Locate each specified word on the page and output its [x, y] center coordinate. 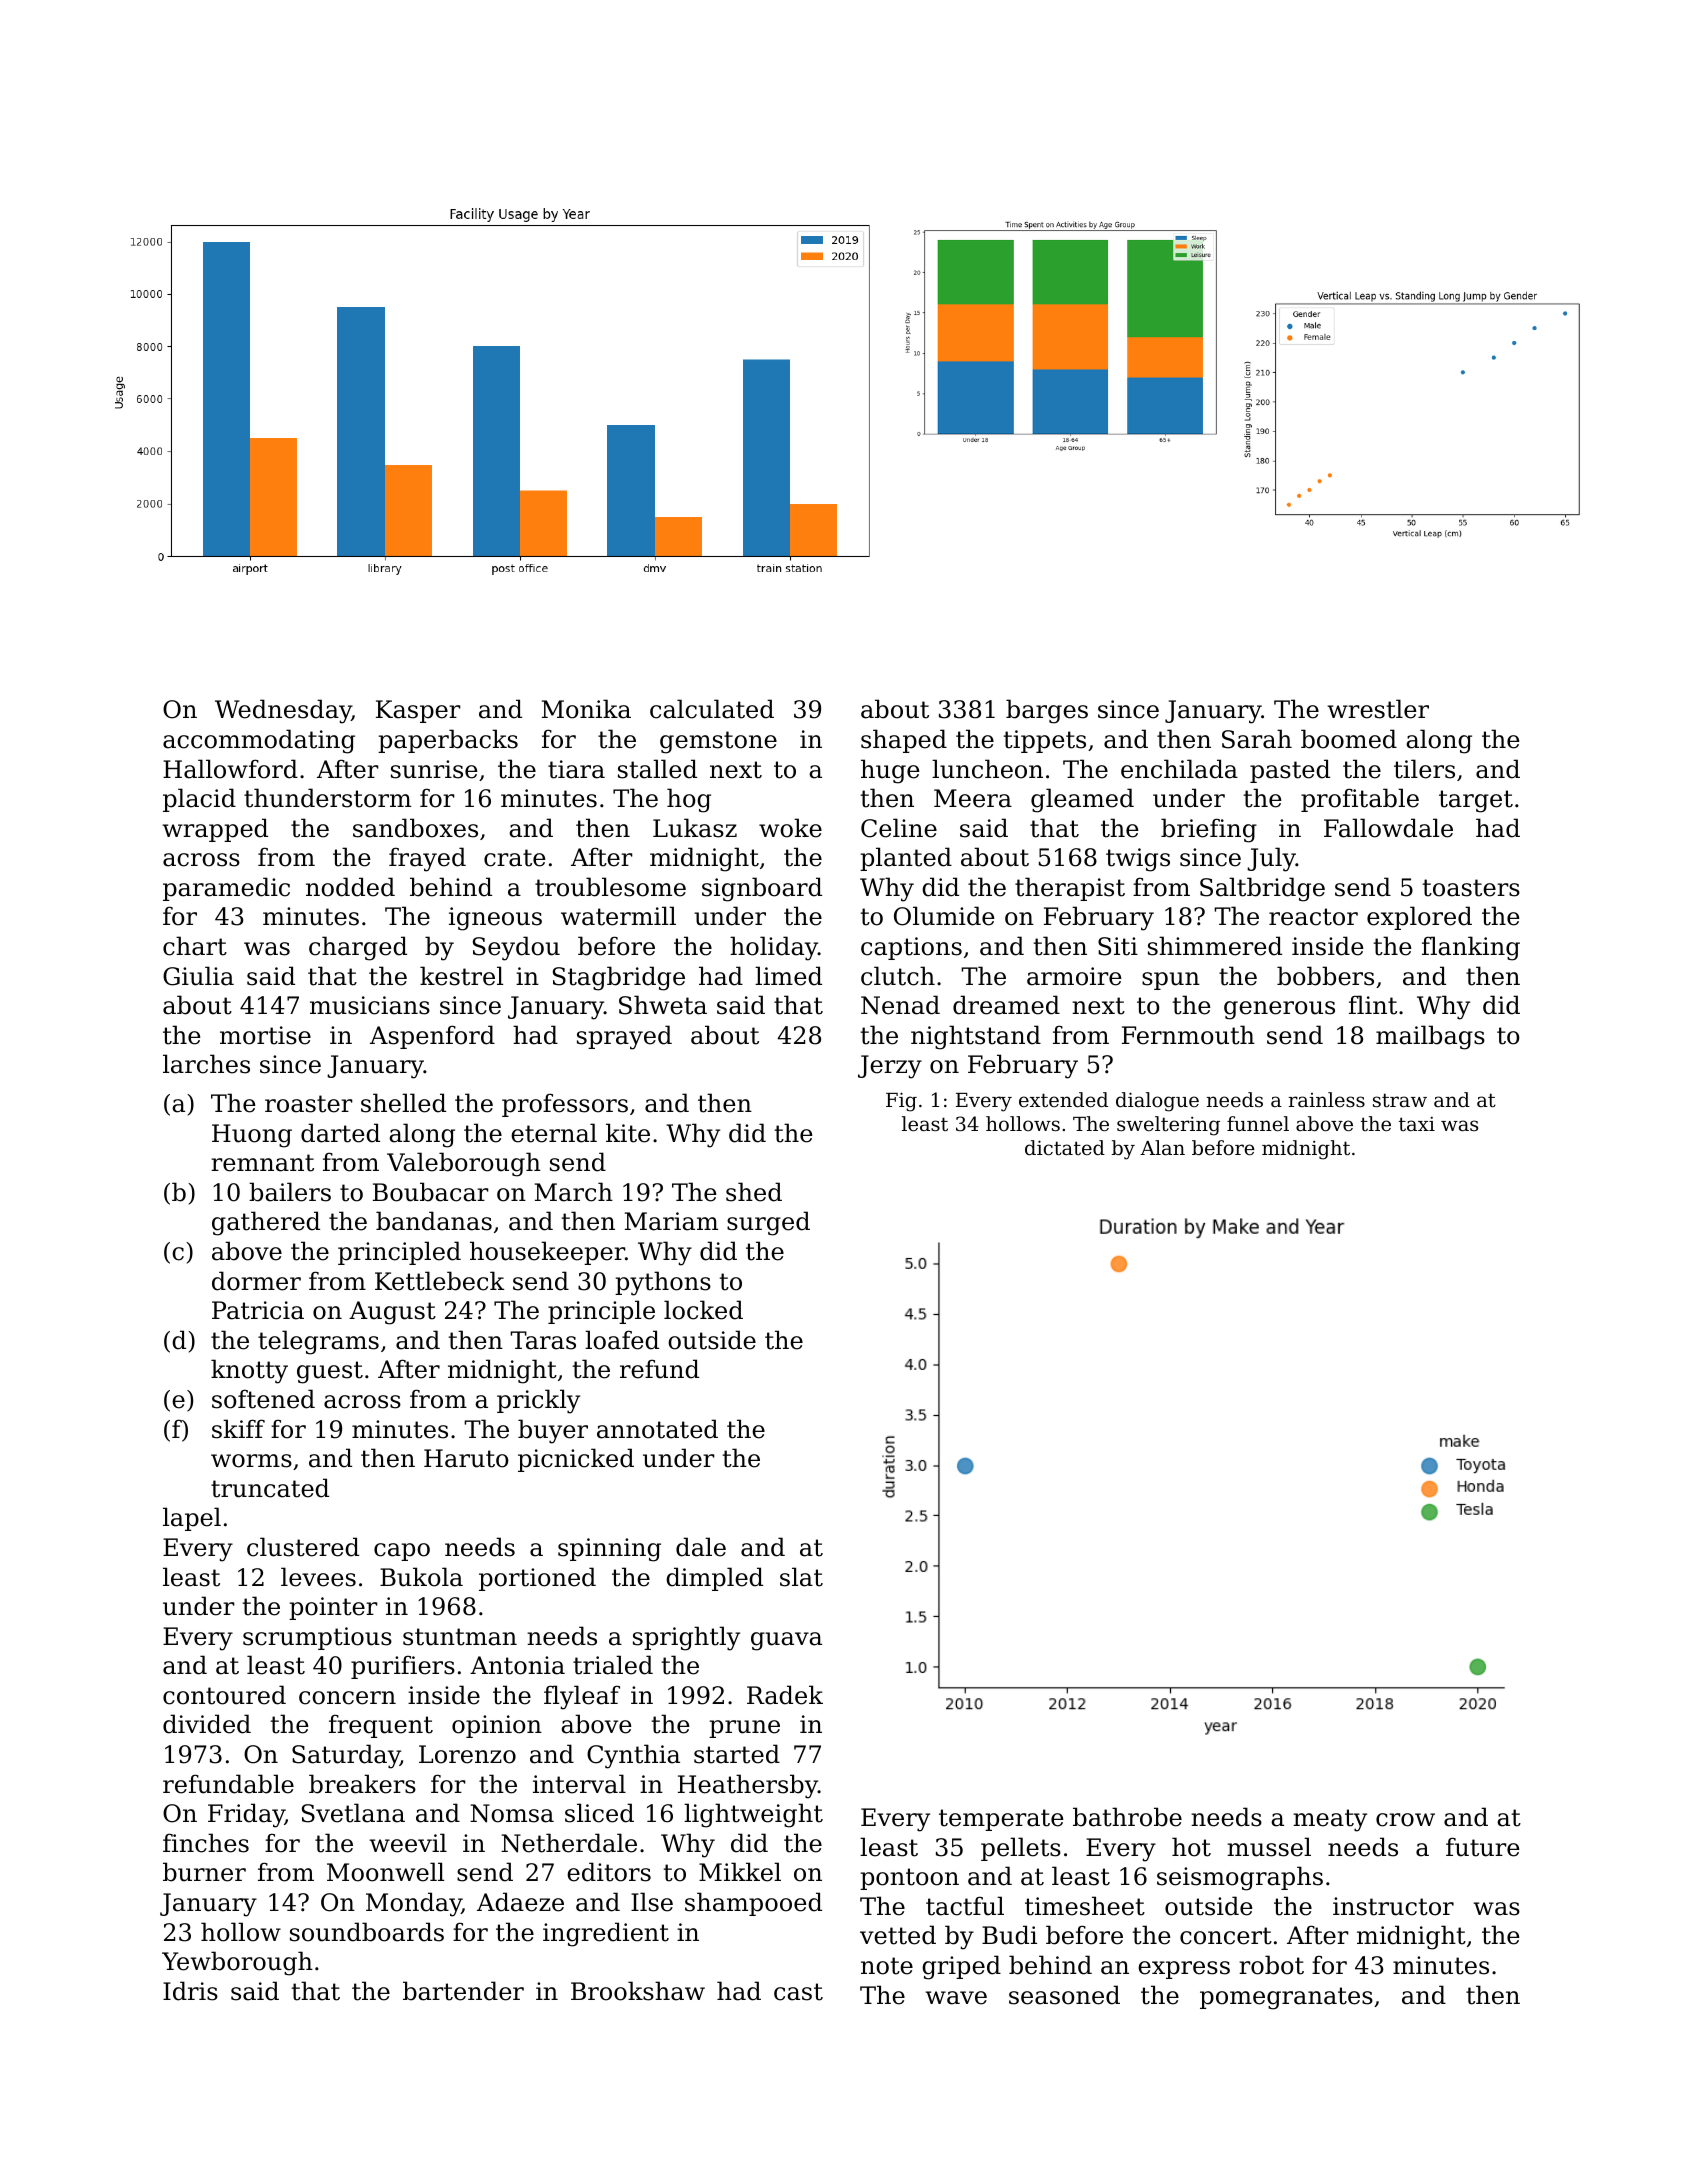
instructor [1393, 1906]
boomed [1349, 739]
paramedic [226, 889]
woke [790, 828]
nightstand [976, 1037]
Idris [190, 1991]
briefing [1209, 830]
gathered [266, 1223]
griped [961, 1967]
